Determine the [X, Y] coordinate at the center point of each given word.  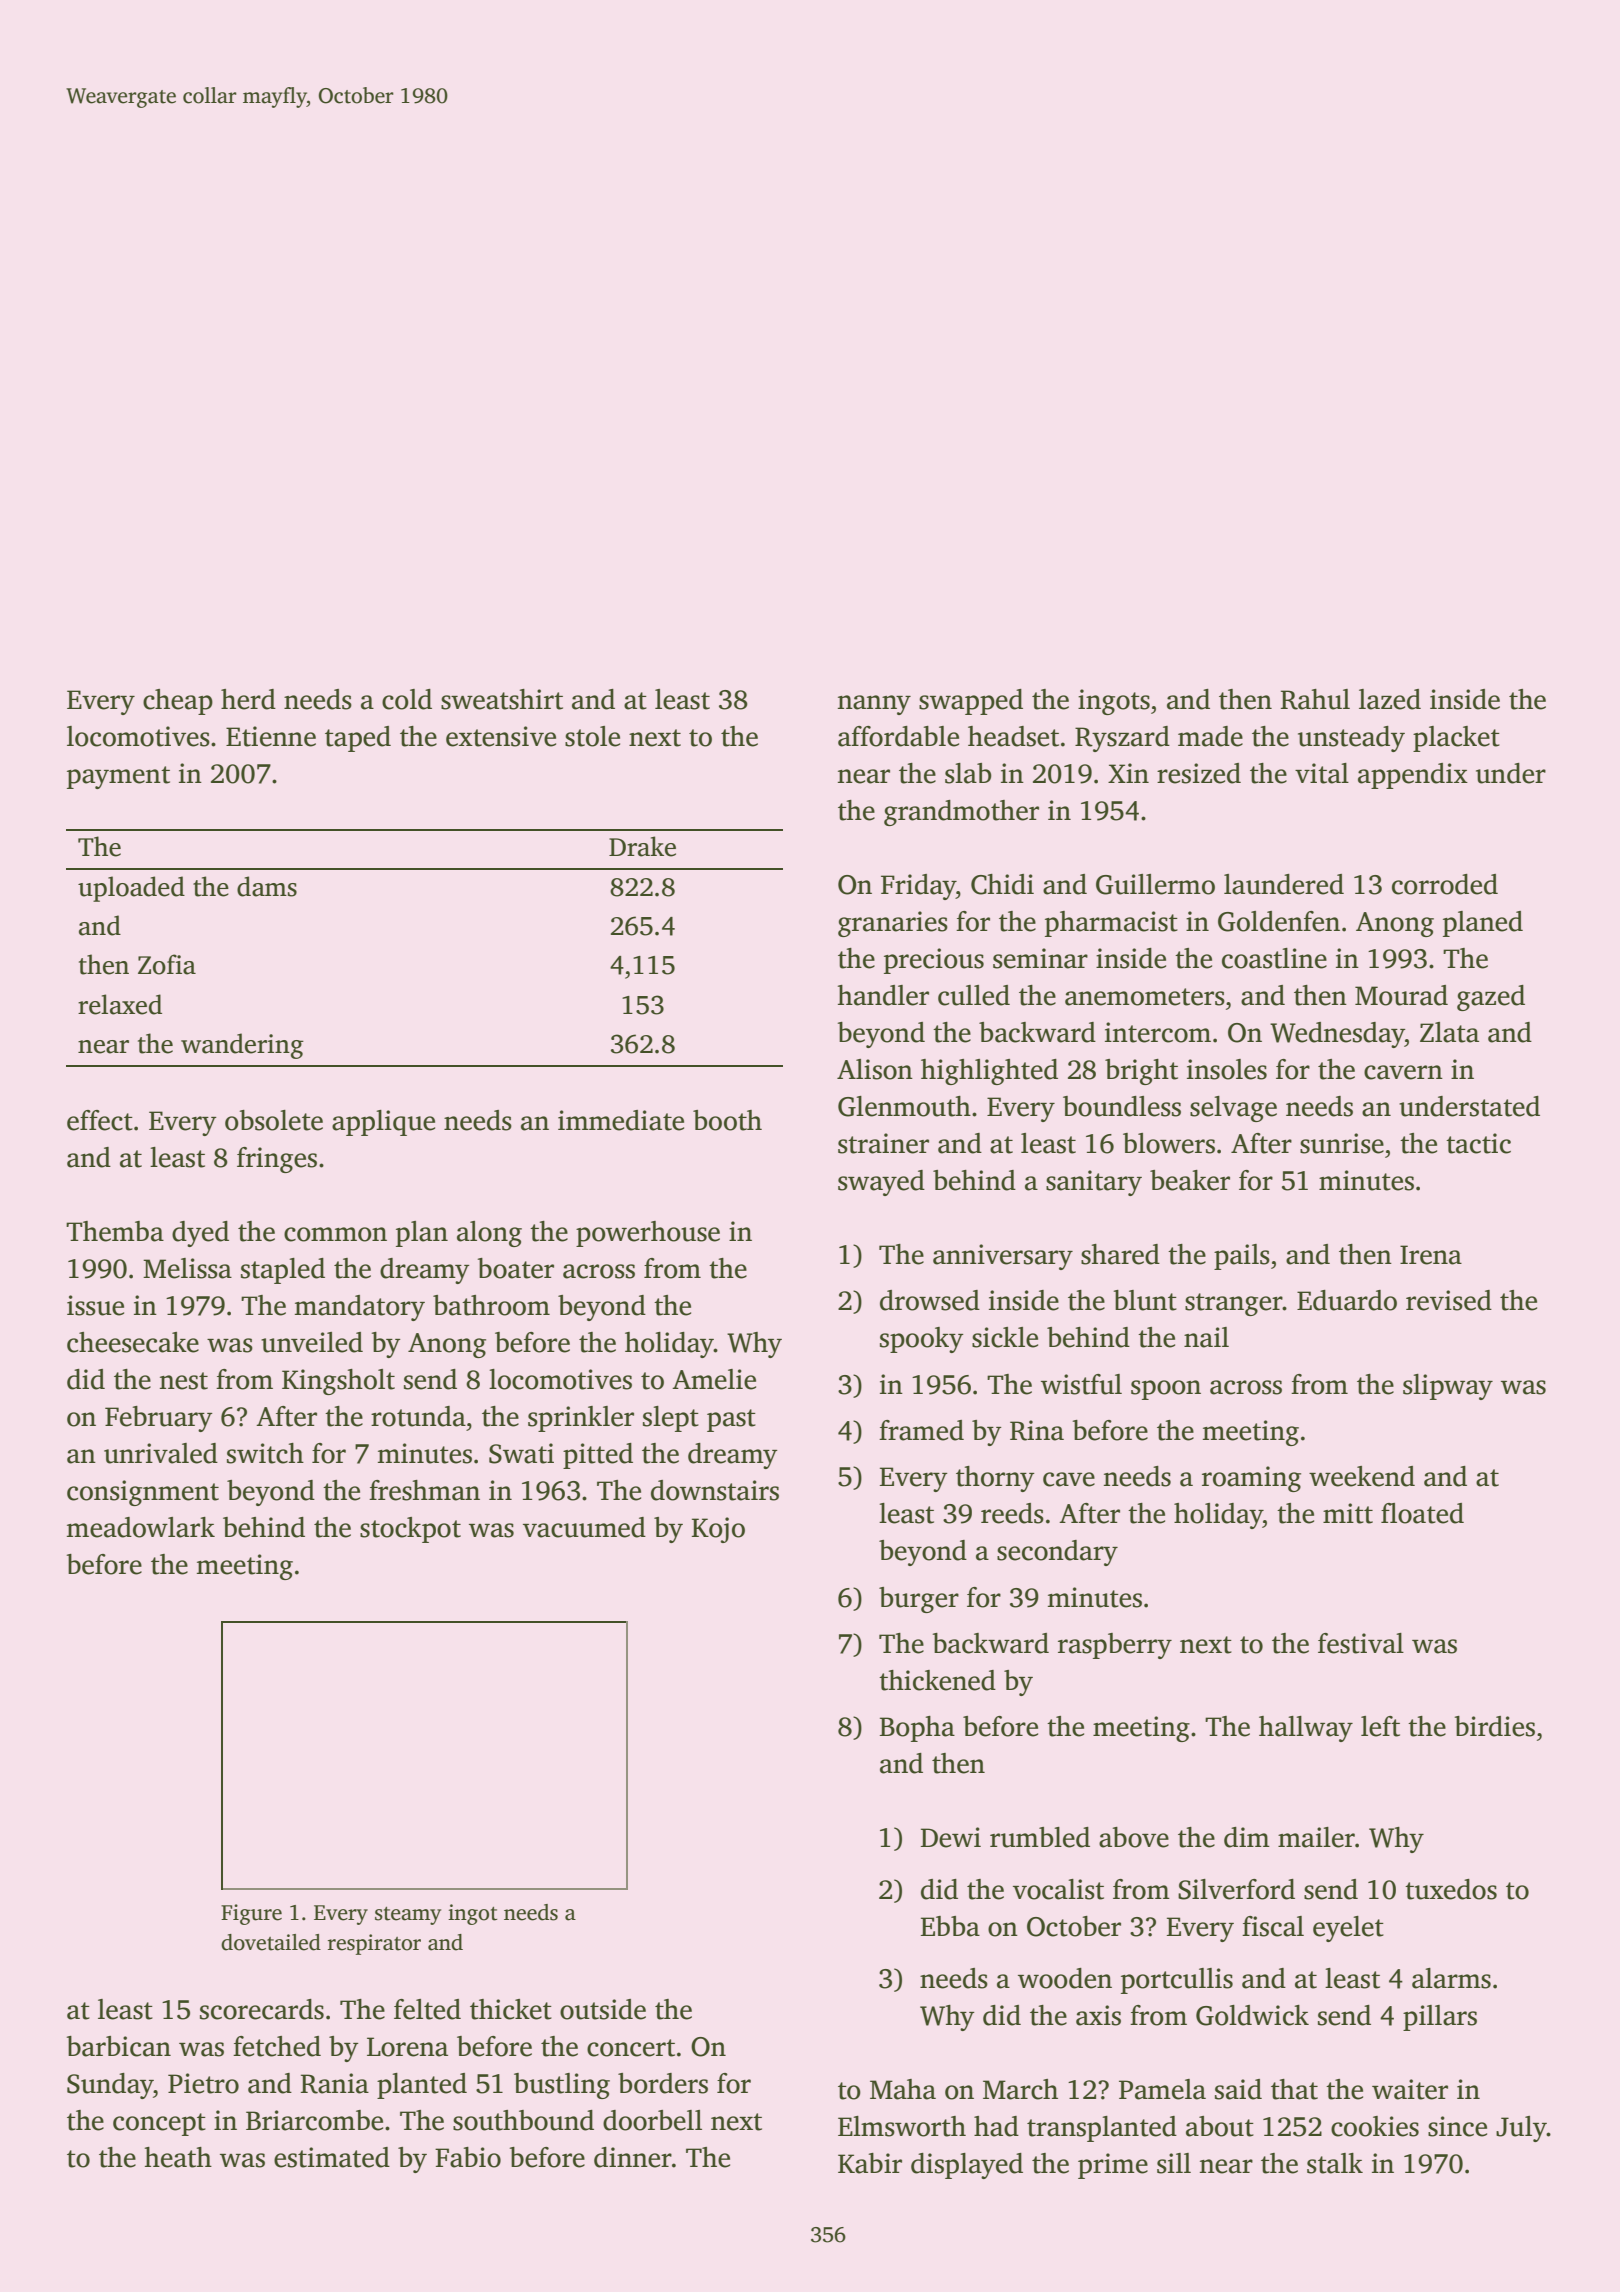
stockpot [410, 1530]
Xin [1128, 773]
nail [1206, 1337]
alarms [1451, 1978]
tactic [1478, 1143]
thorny [995, 1479]
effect [100, 1120]
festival [1361, 1643]
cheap [178, 702]
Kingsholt [338, 1382]
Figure [251, 1914]
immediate [621, 1120]
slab [968, 773]
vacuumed [584, 1527]
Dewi [951, 1837]
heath [178, 2157]
